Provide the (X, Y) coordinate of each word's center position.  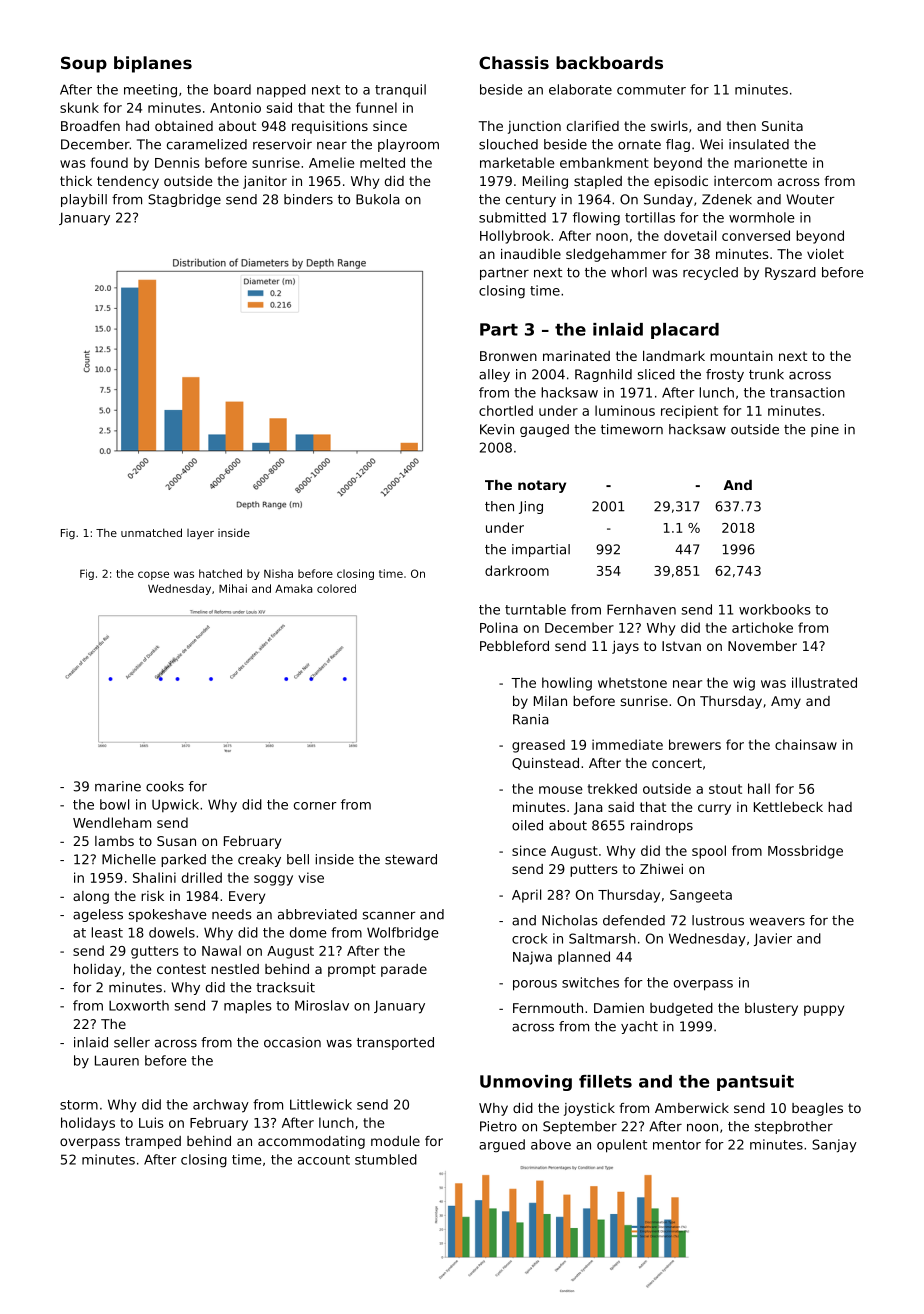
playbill (84, 200)
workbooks (775, 609)
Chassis (514, 62)
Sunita (782, 126)
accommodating (311, 1142)
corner (315, 806)
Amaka (293, 588)
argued (502, 1145)
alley (494, 375)
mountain (741, 356)
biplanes (153, 64)
